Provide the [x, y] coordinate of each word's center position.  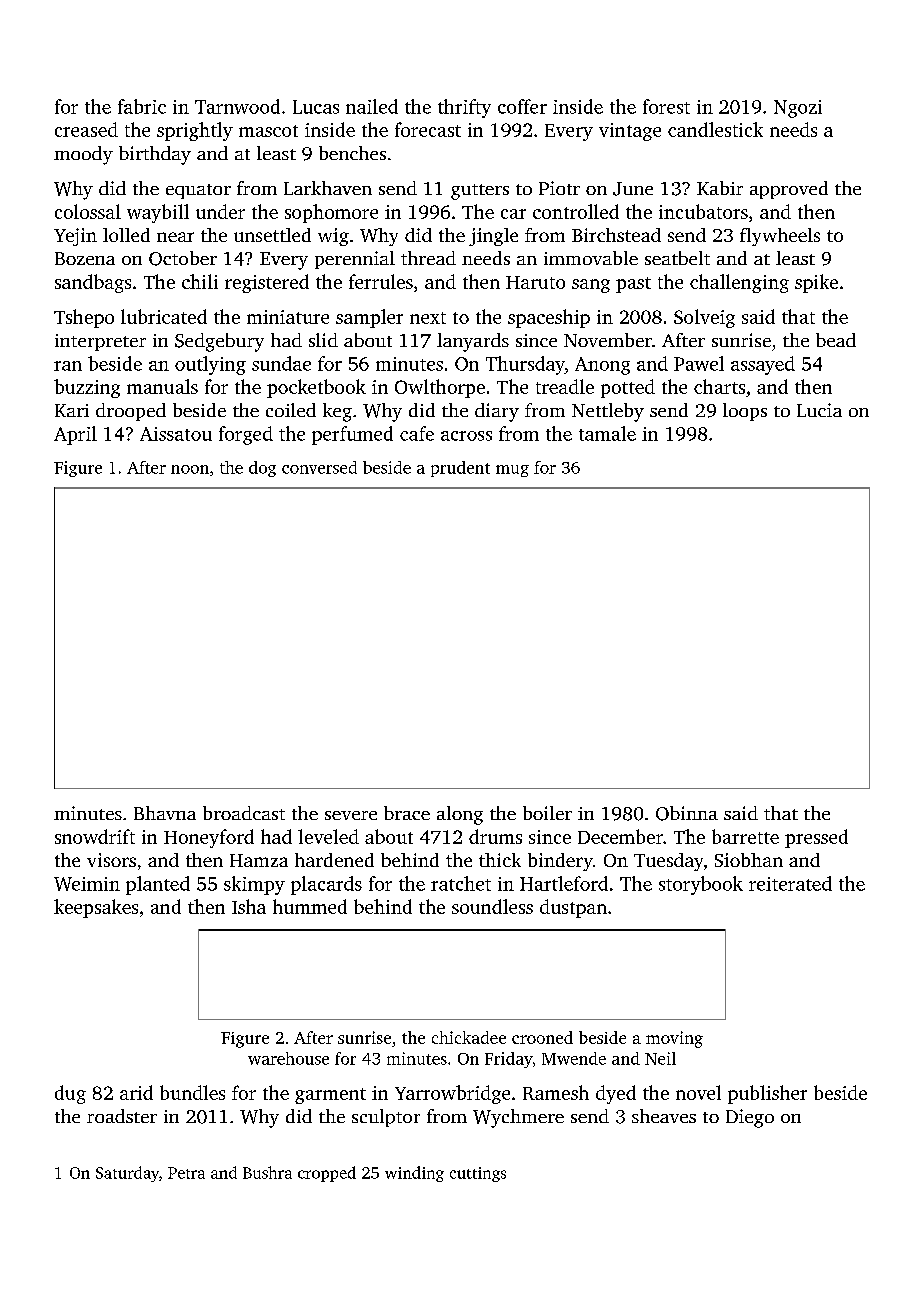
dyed [616, 1094]
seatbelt [677, 258]
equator [198, 191]
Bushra [267, 1172]
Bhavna [165, 813]
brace [407, 813]
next [428, 318]
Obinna [687, 813]
